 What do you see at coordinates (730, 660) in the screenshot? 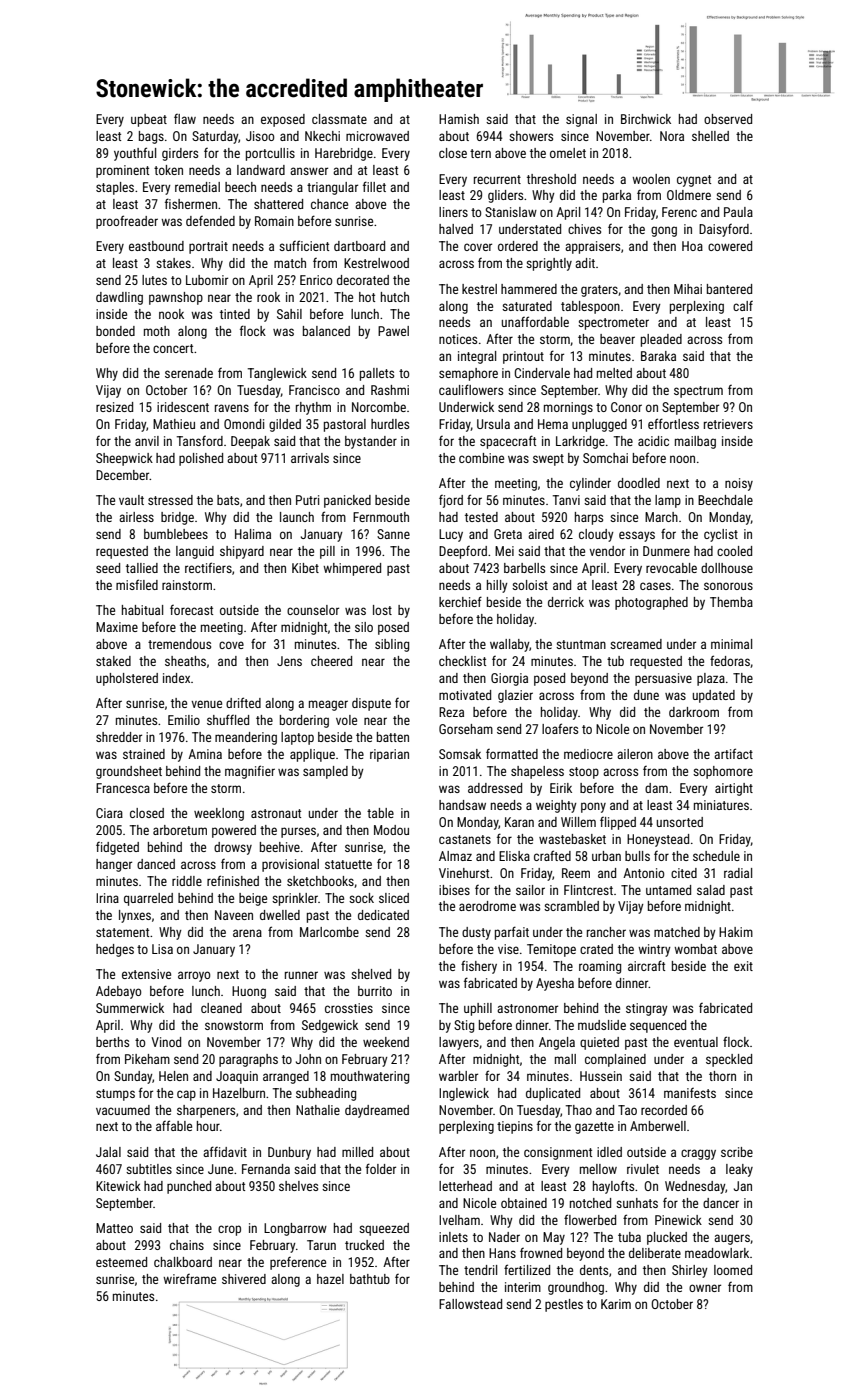
I see `fedoras` at bounding box center [730, 660].
